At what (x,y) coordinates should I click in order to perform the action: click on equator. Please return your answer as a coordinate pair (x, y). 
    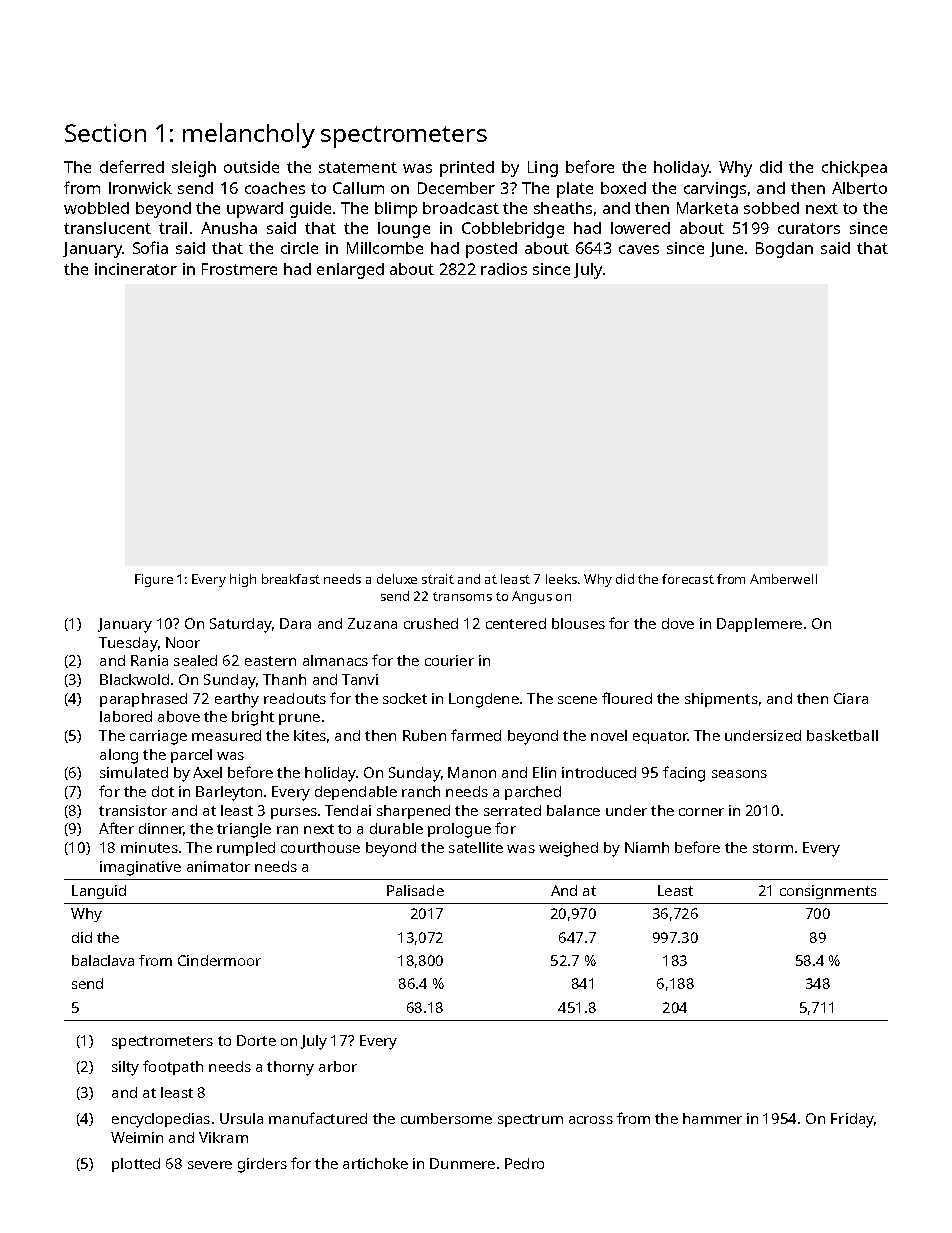
    Looking at the image, I should click on (660, 737).
